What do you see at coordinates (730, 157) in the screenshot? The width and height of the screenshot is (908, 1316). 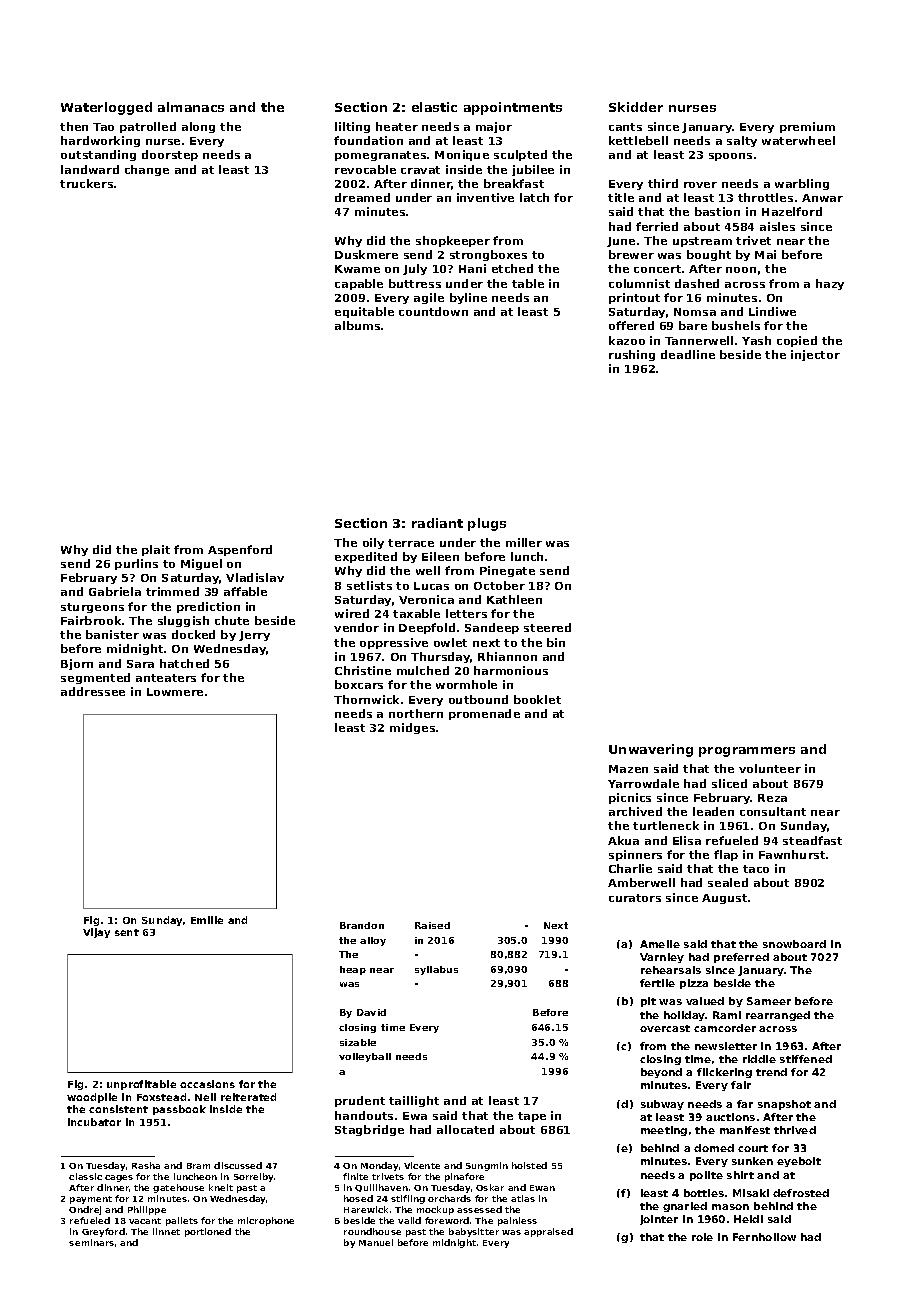 I see `spoons` at bounding box center [730, 157].
